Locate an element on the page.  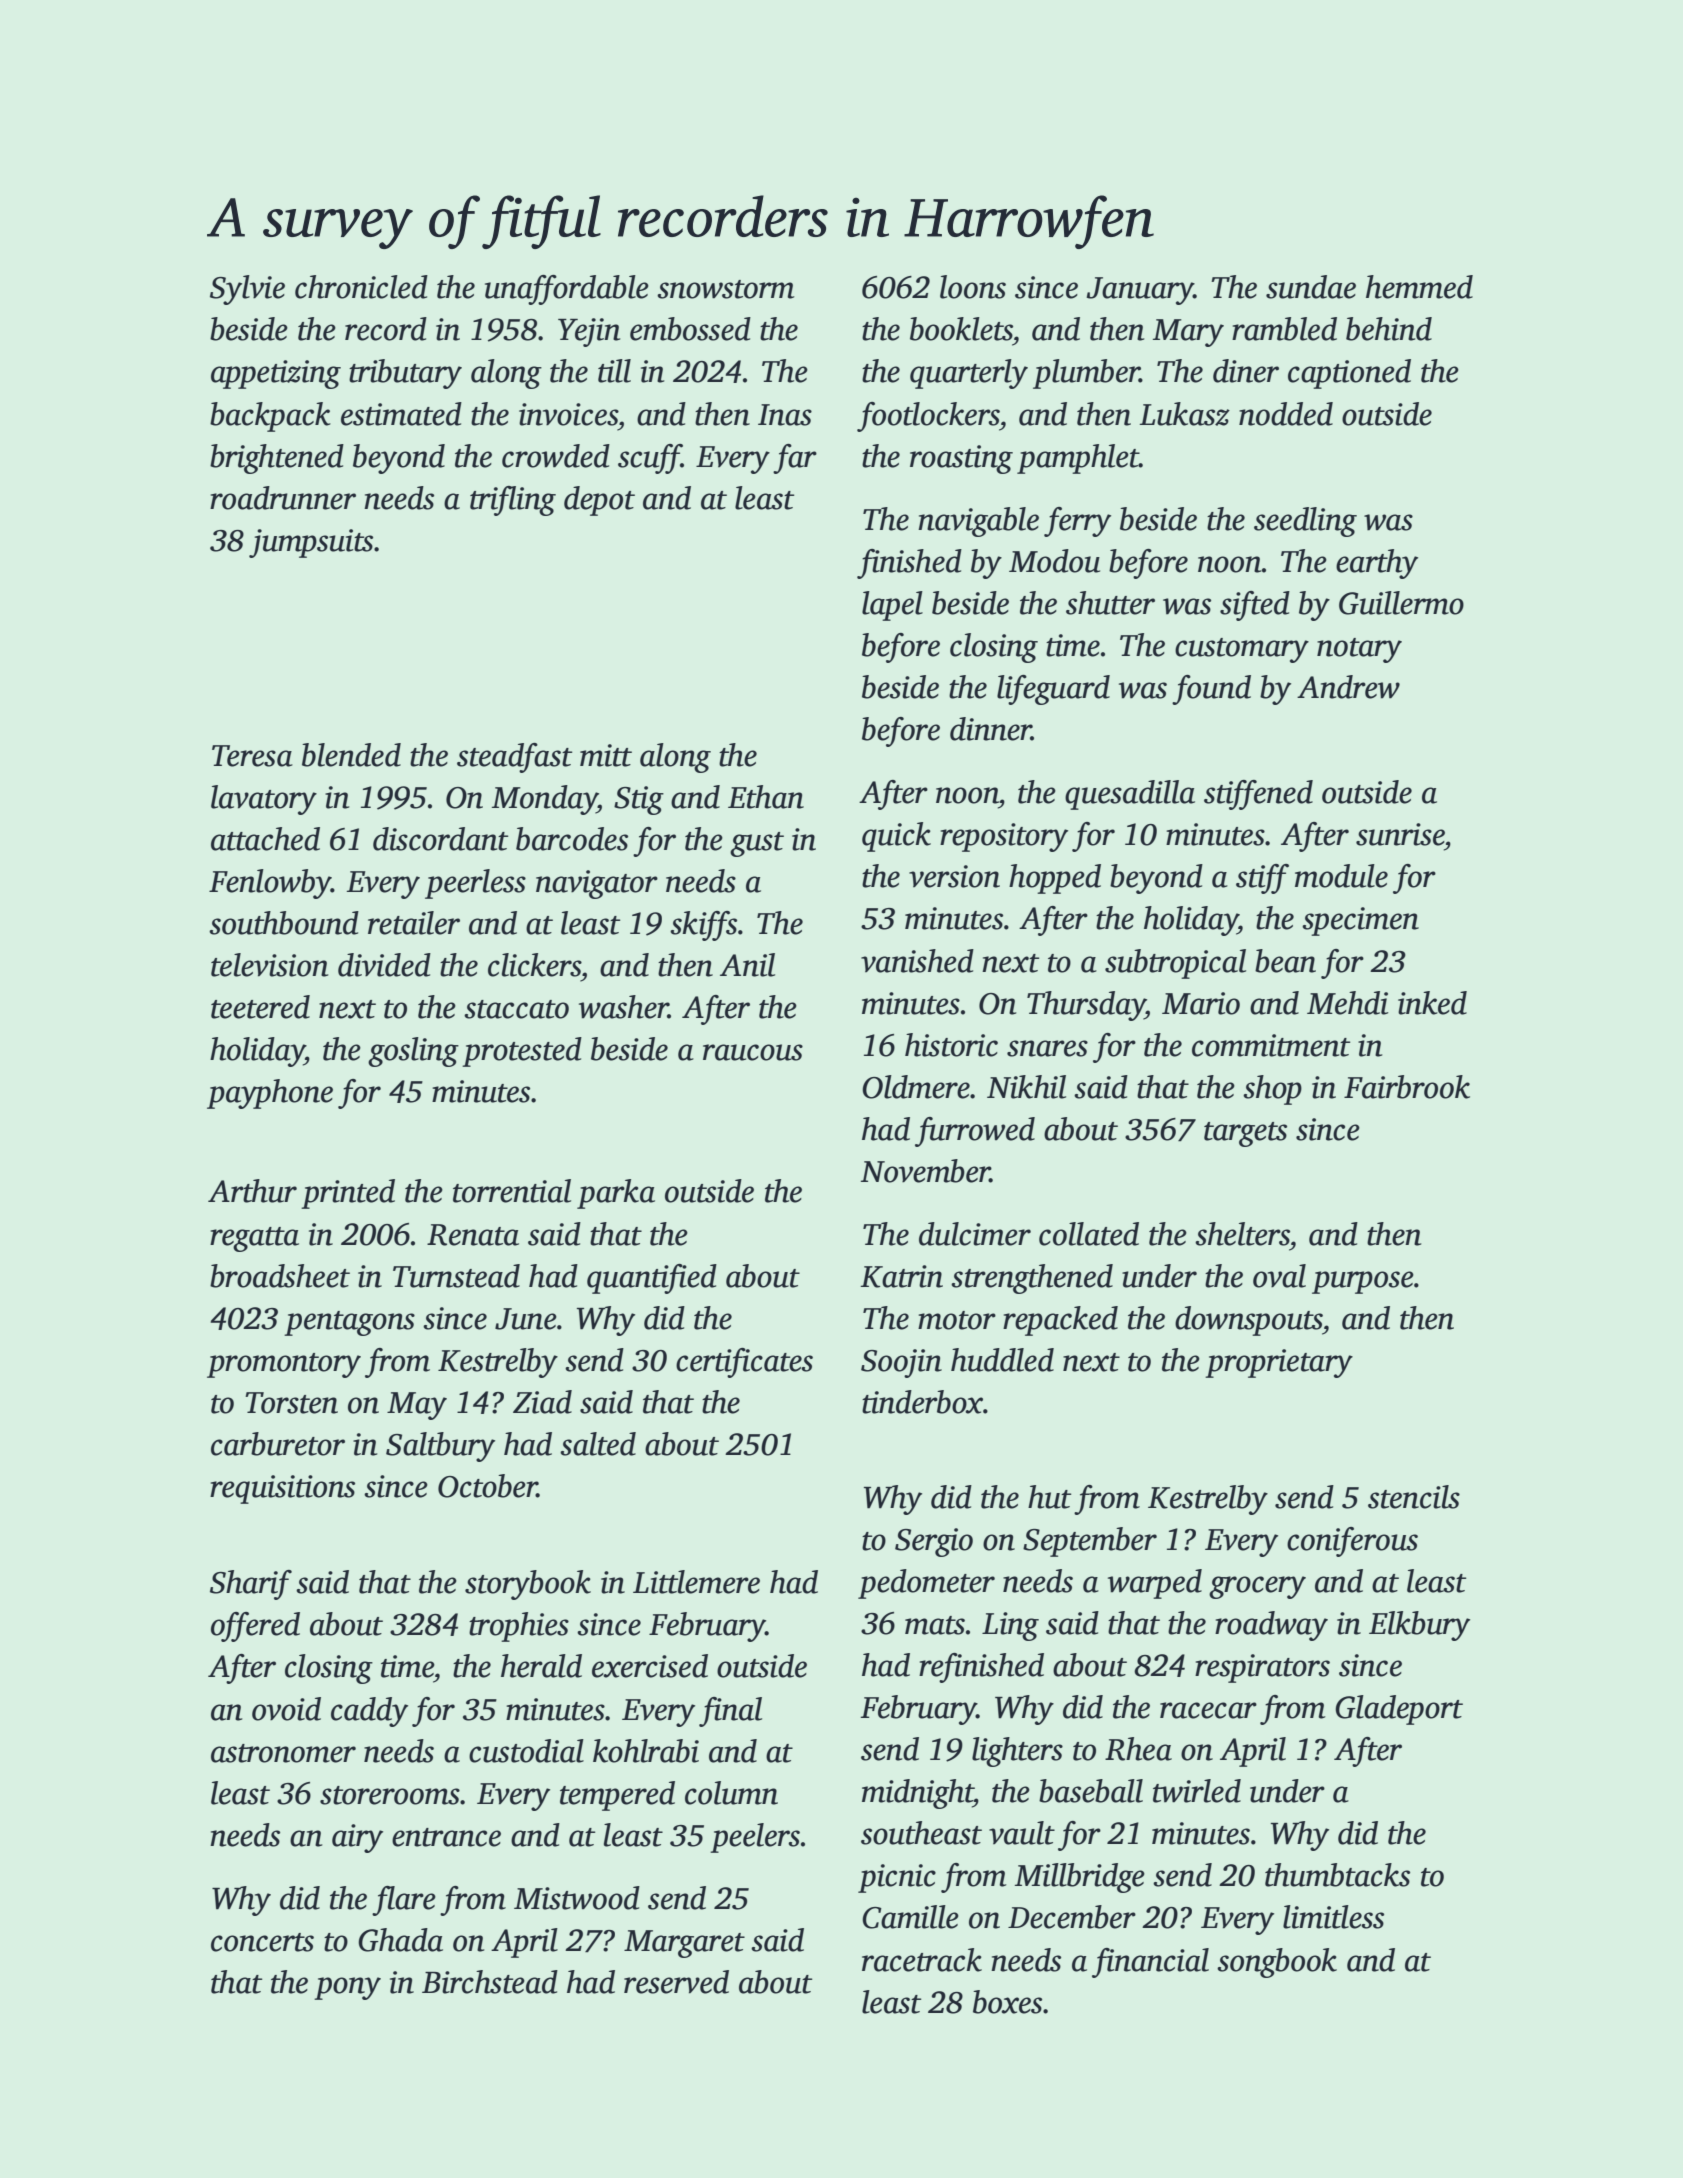
Katrin is located at coordinates (901, 1276).
